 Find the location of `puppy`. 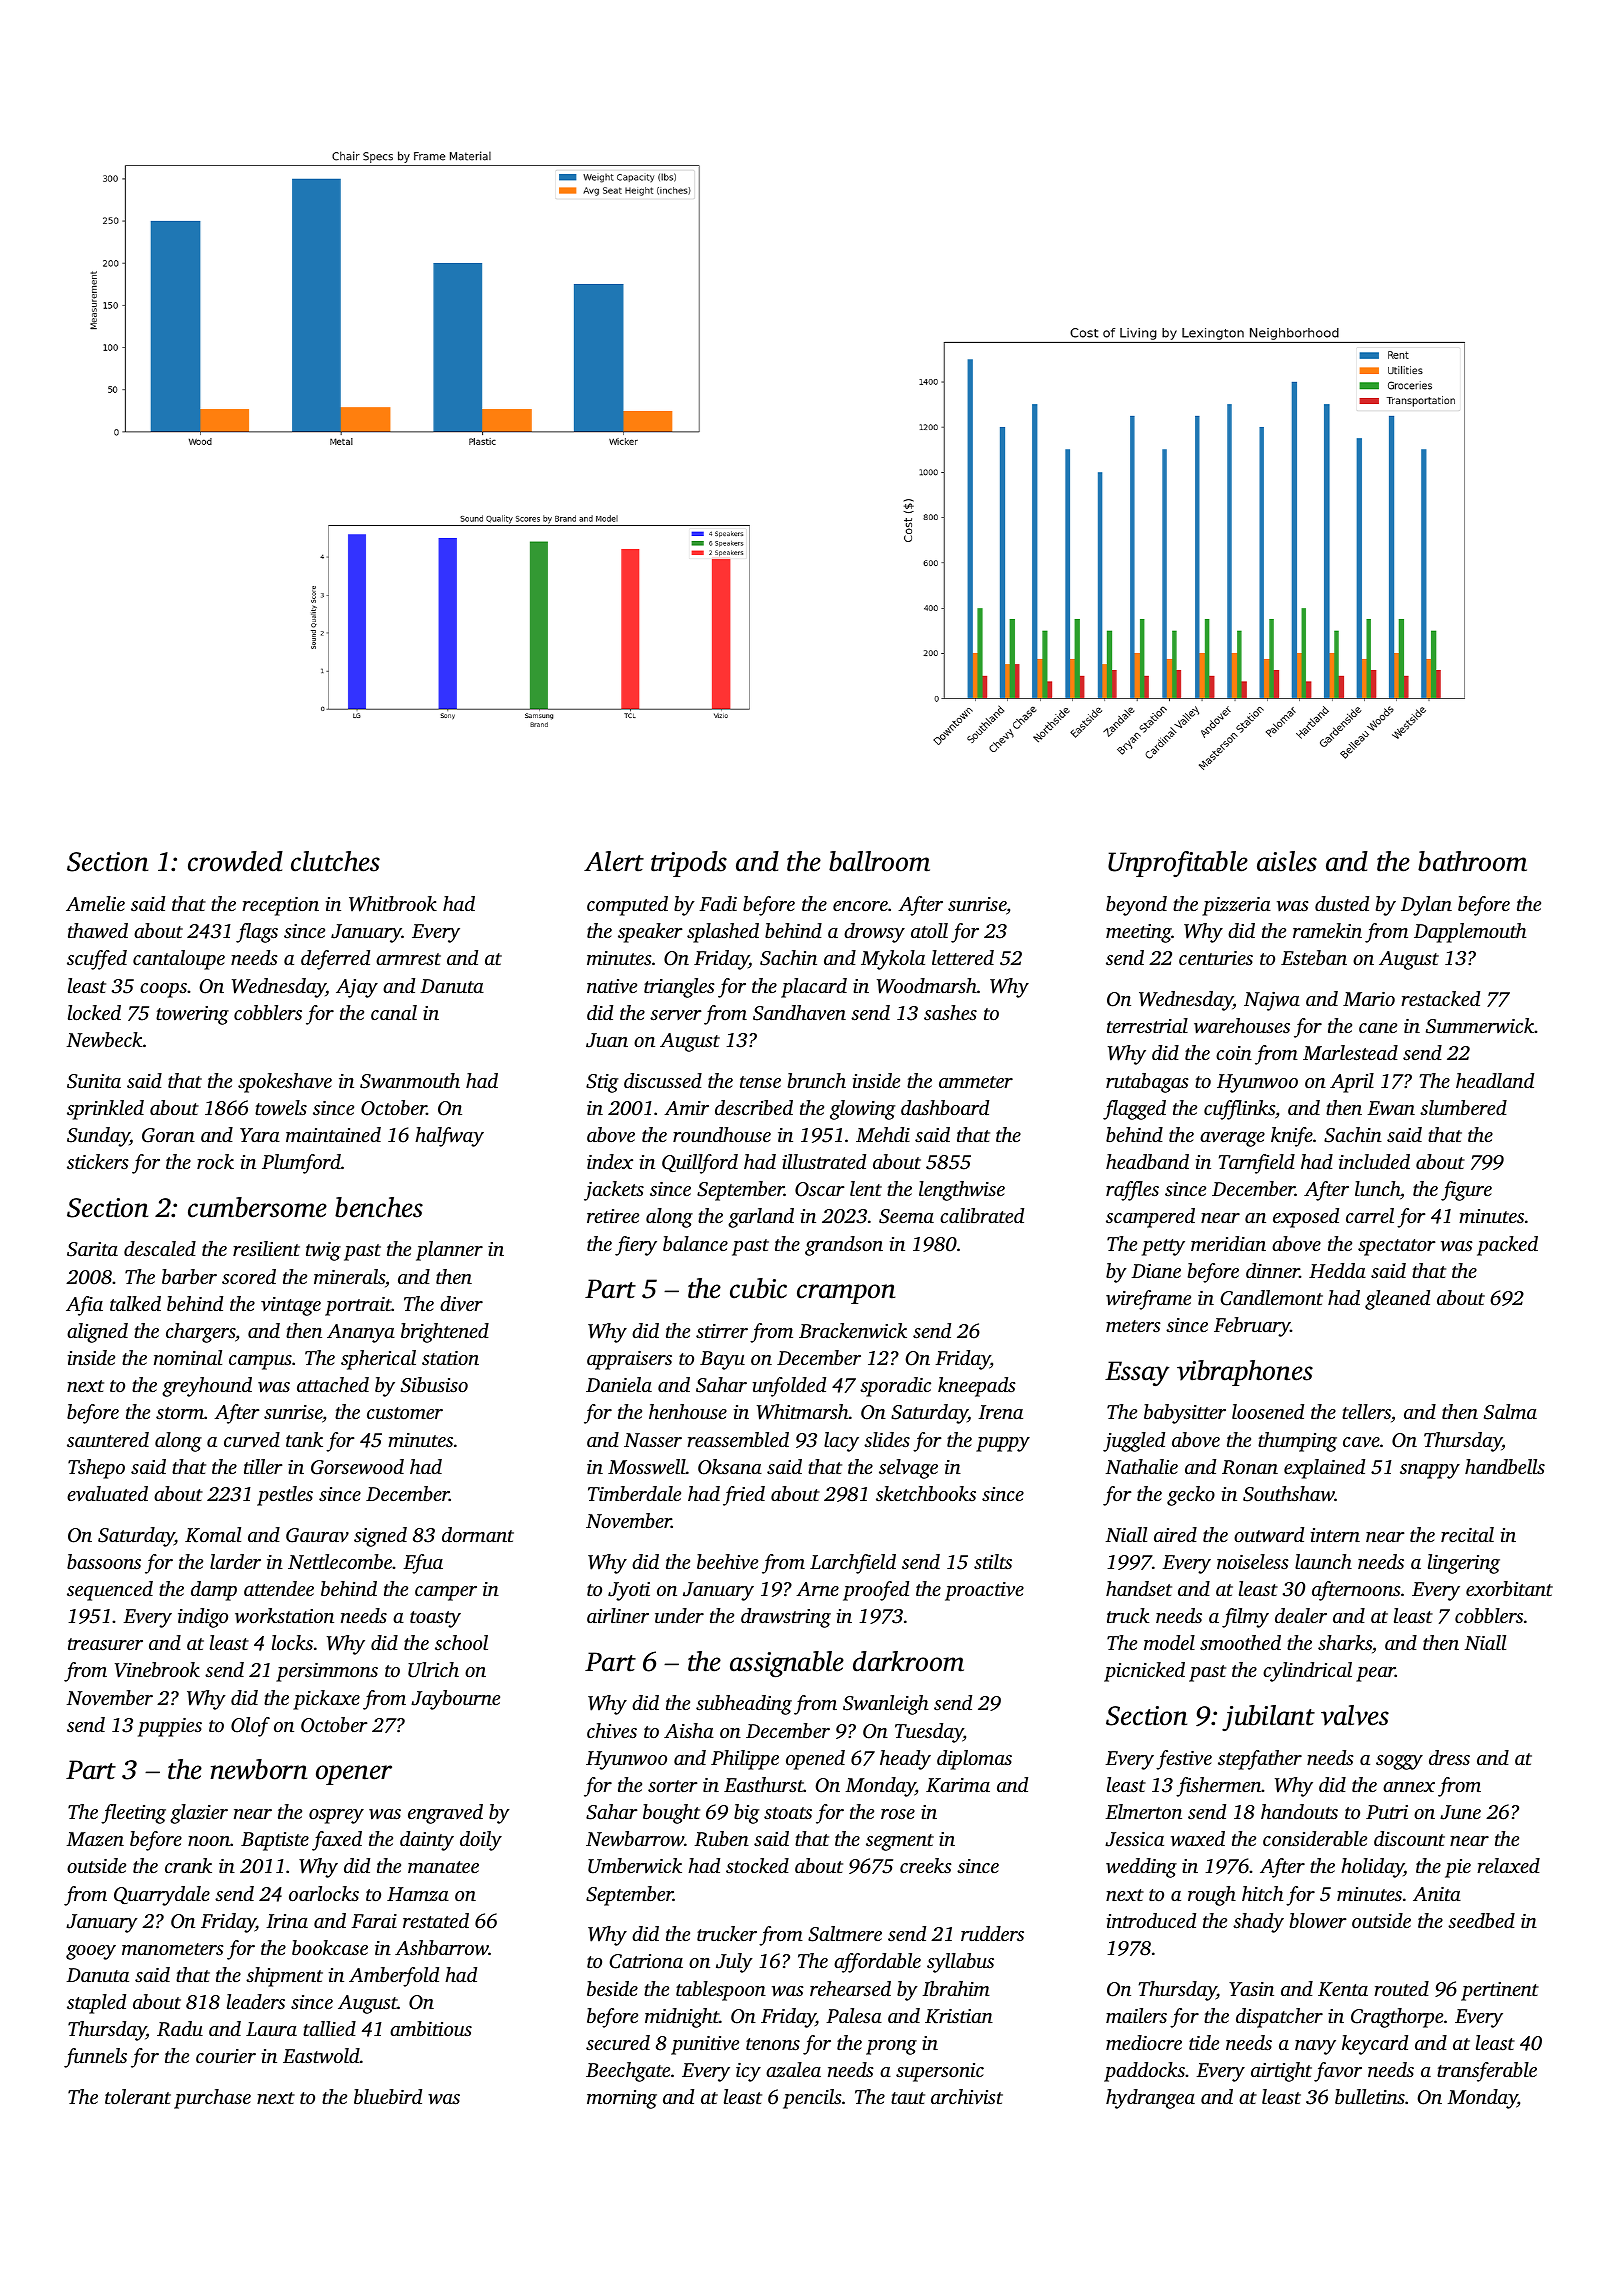

puppy is located at coordinates (1003, 1444).
